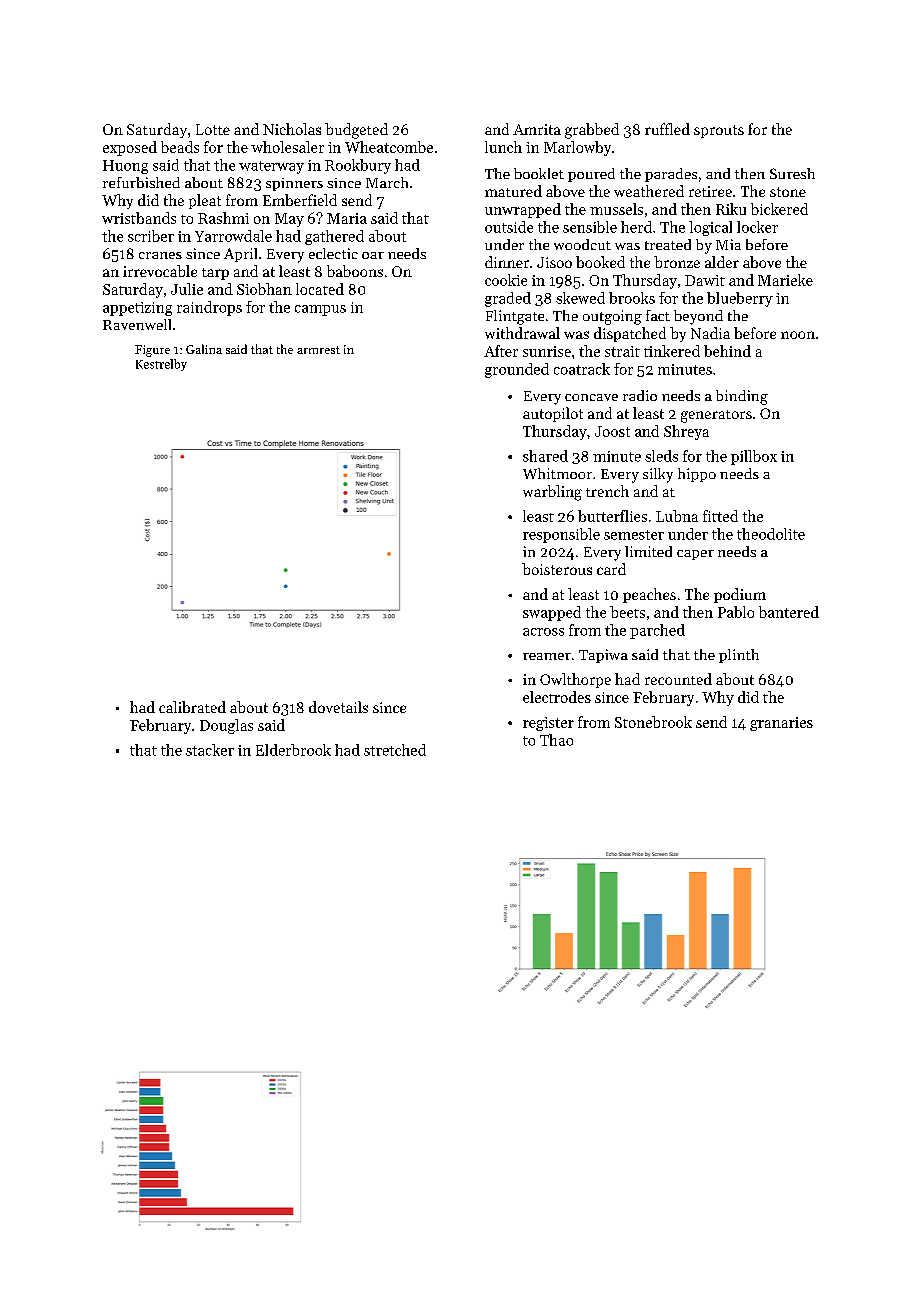 This screenshot has width=924, height=1314. Describe the element at coordinates (556, 740) in the screenshot. I see `Thao` at that location.
